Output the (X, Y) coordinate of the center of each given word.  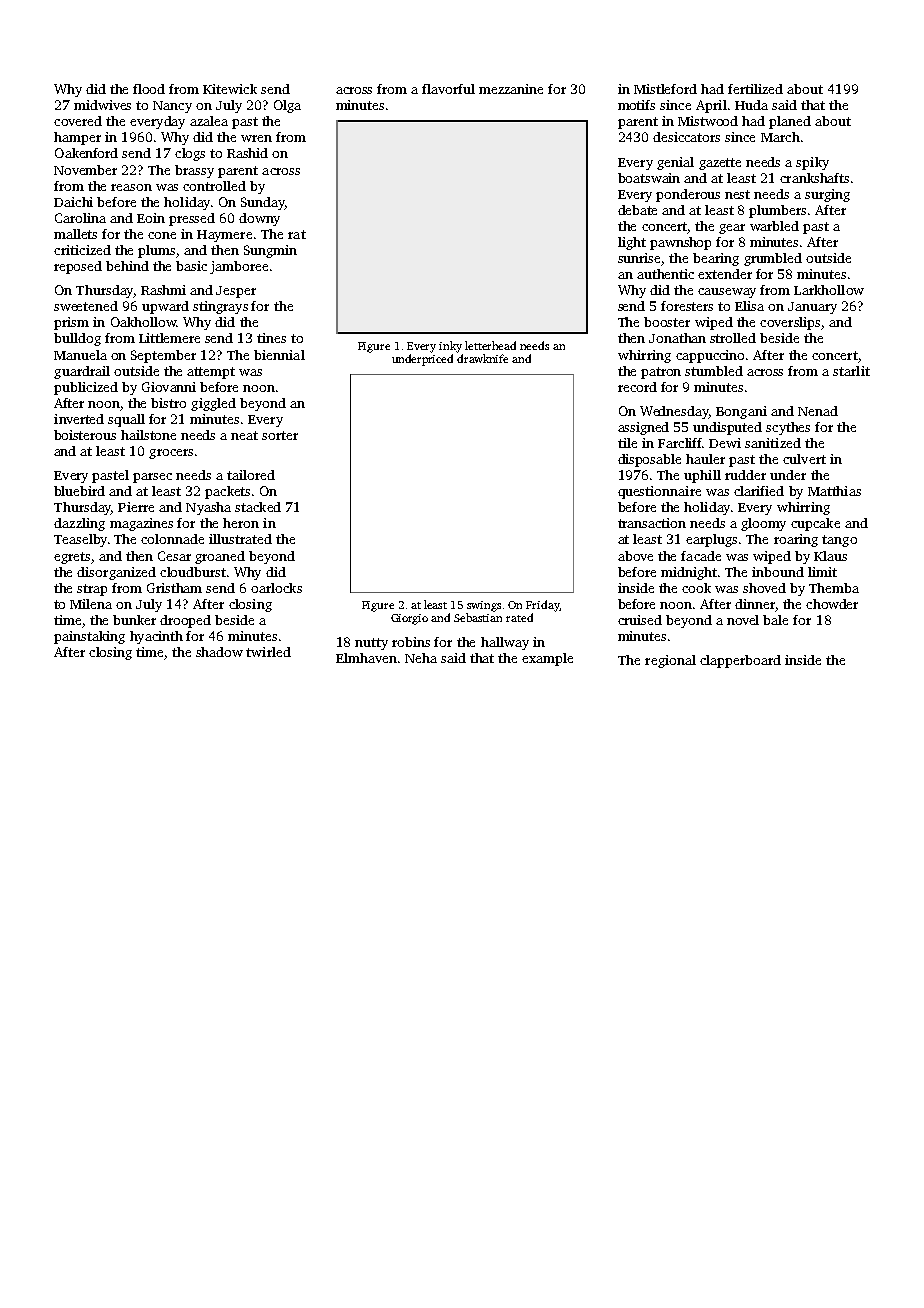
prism (71, 323)
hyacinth (156, 637)
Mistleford (665, 89)
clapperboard (740, 661)
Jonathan (677, 338)
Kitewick (230, 89)
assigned (643, 428)
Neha (421, 658)
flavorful (448, 89)
